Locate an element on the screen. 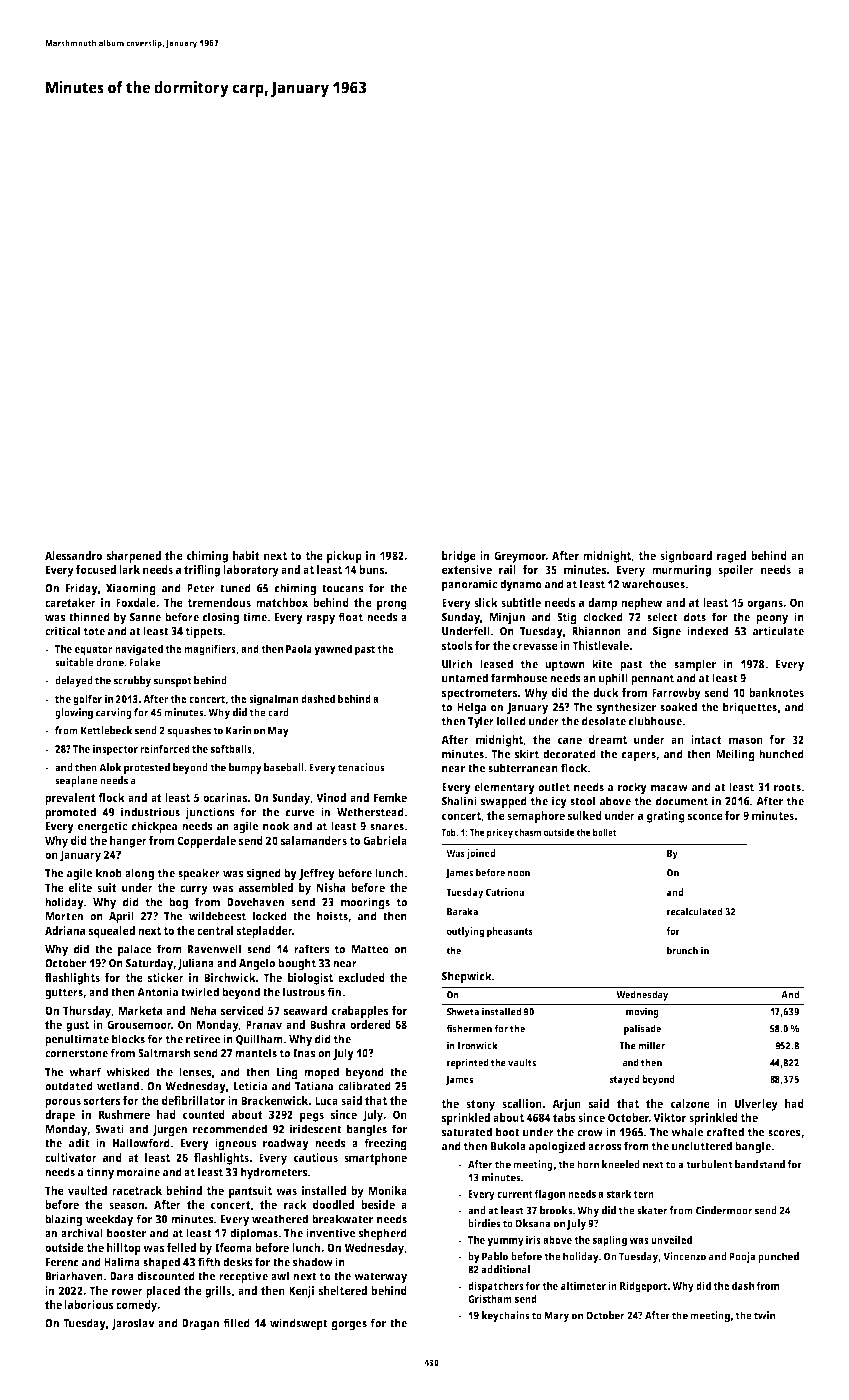 This screenshot has width=849, height=1400. Baraka is located at coordinates (462, 911).
